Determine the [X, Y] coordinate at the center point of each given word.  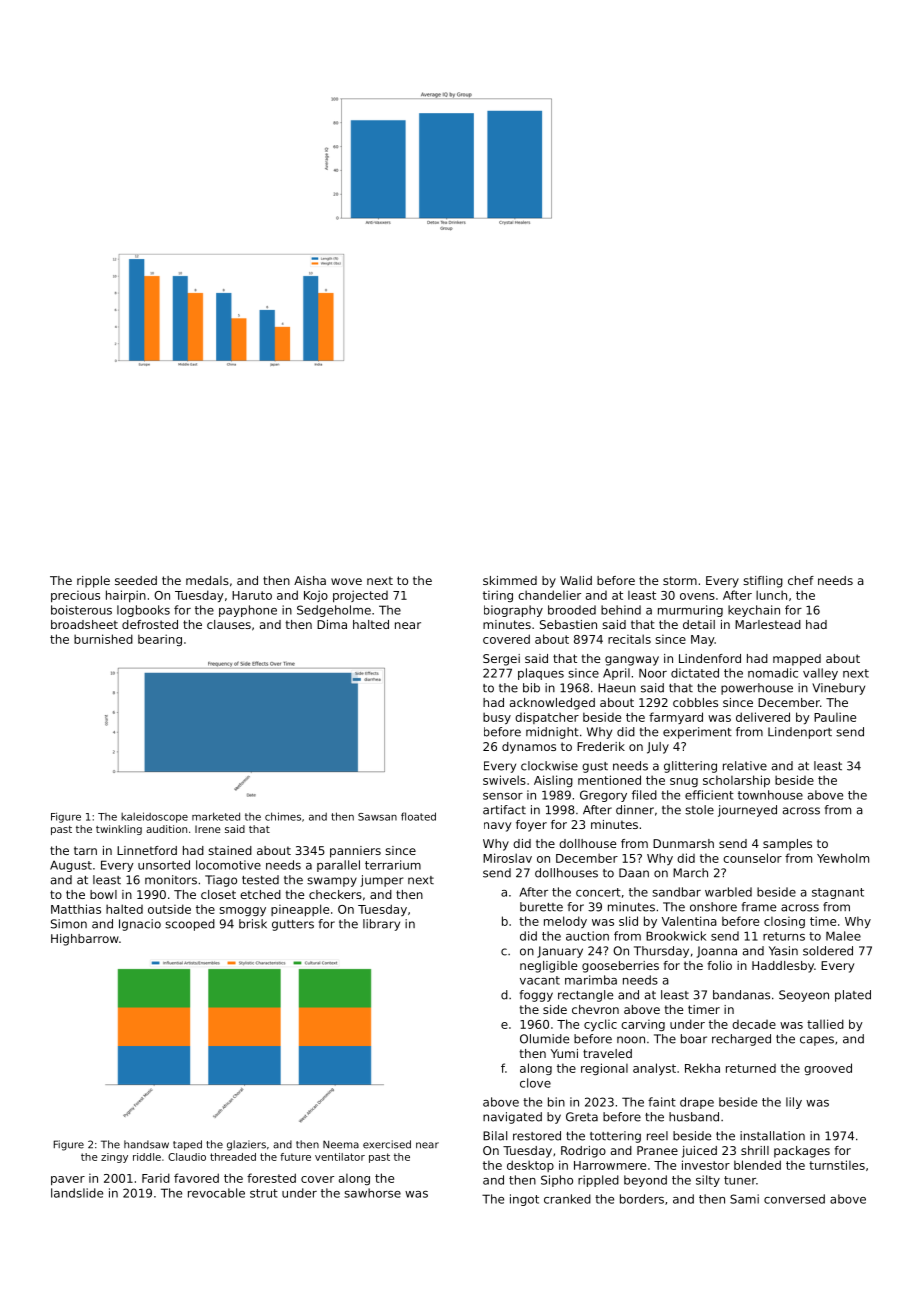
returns [784, 936]
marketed [216, 816]
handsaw [146, 1144]
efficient [709, 795]
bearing [160, 640]
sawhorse [372, 1193]
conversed [794, 1199]
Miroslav [507, 858]
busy [497, 718]
